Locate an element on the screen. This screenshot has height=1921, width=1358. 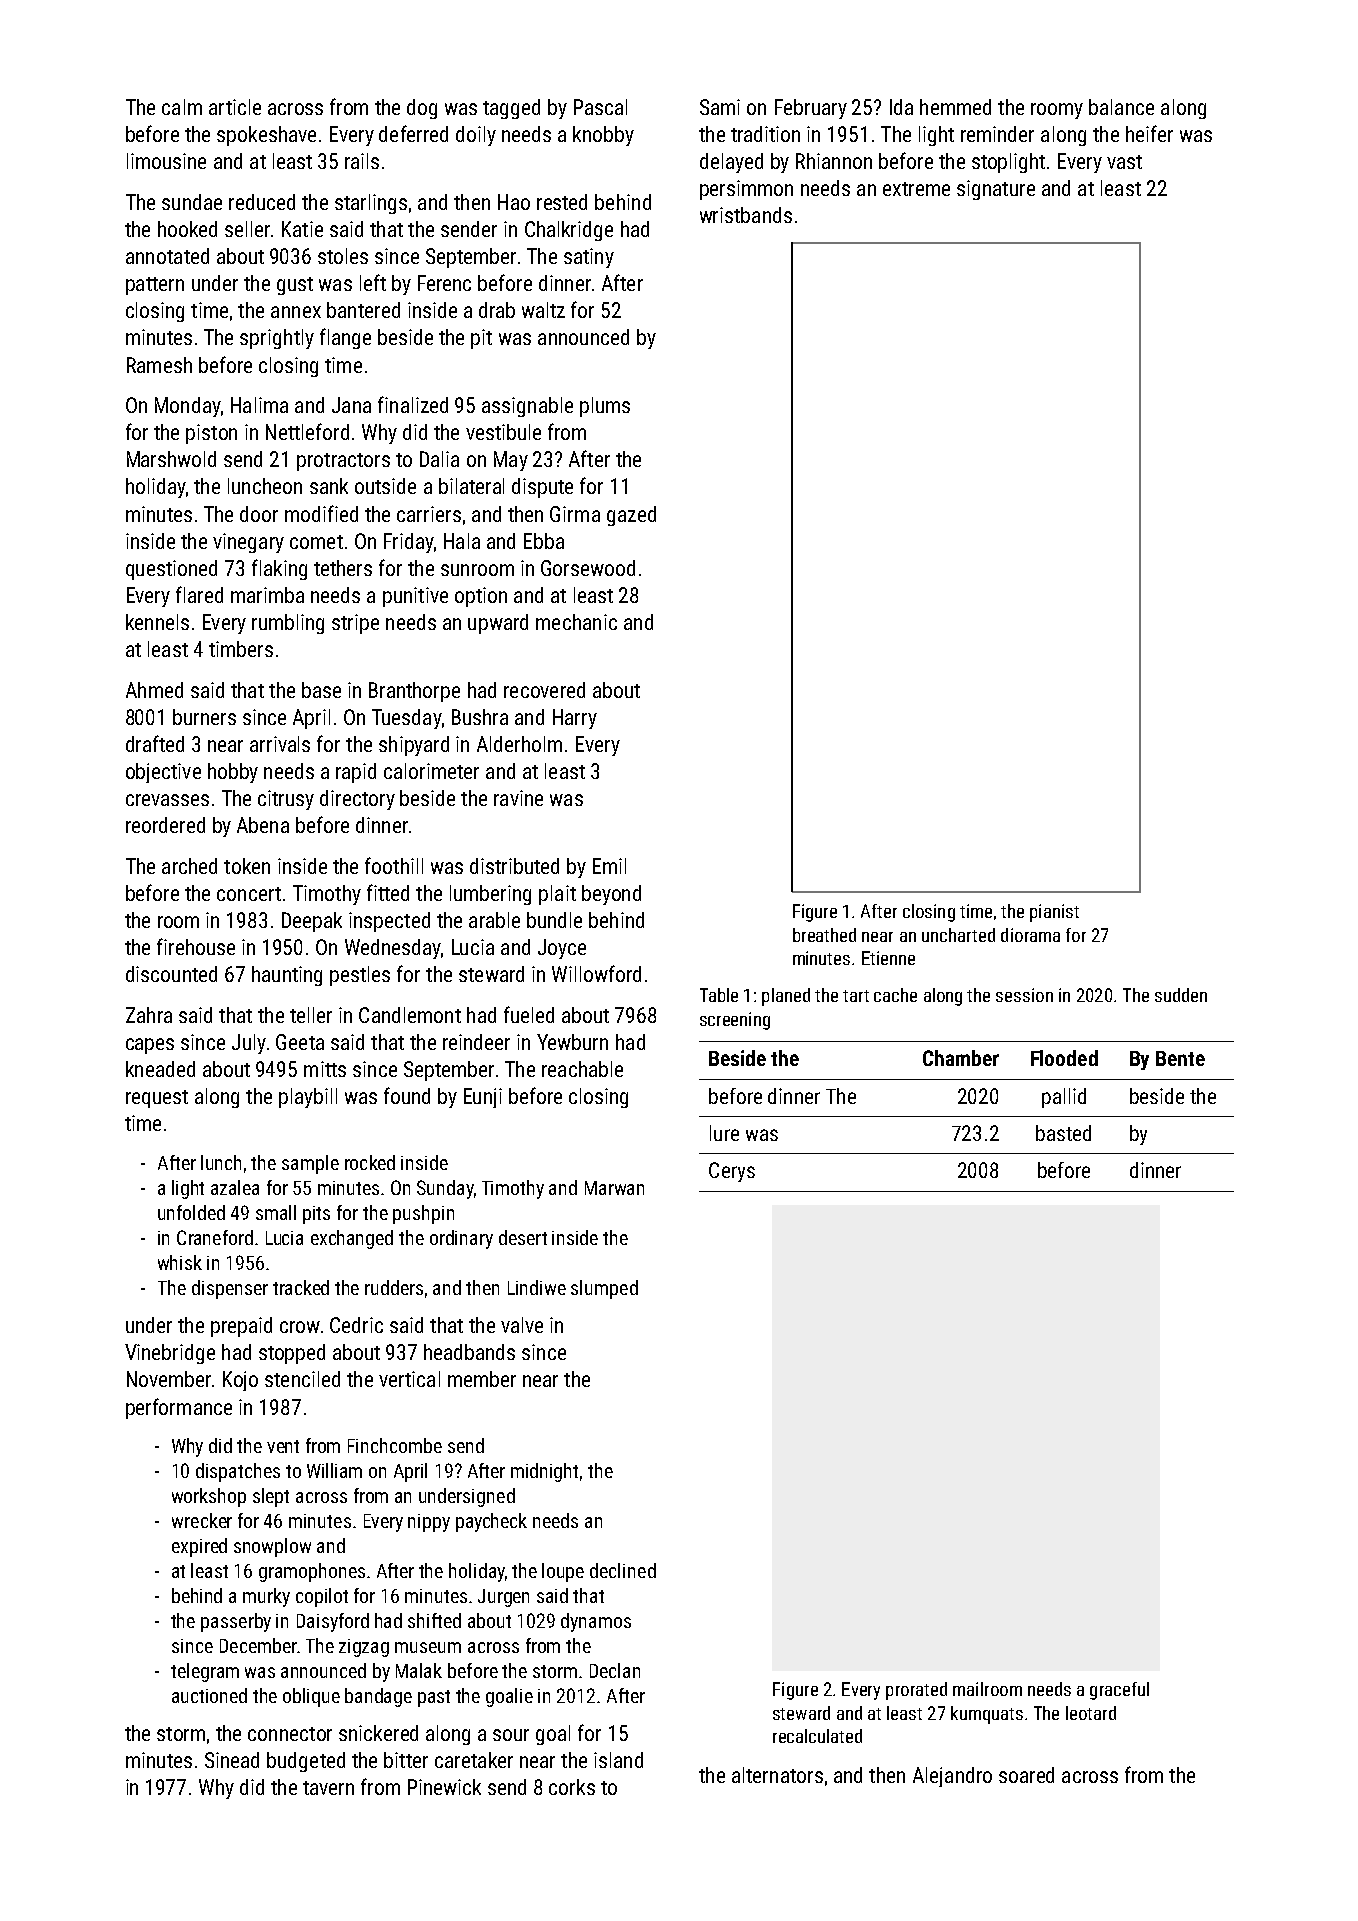
calorimeter is located at coordinates (431, 771).
